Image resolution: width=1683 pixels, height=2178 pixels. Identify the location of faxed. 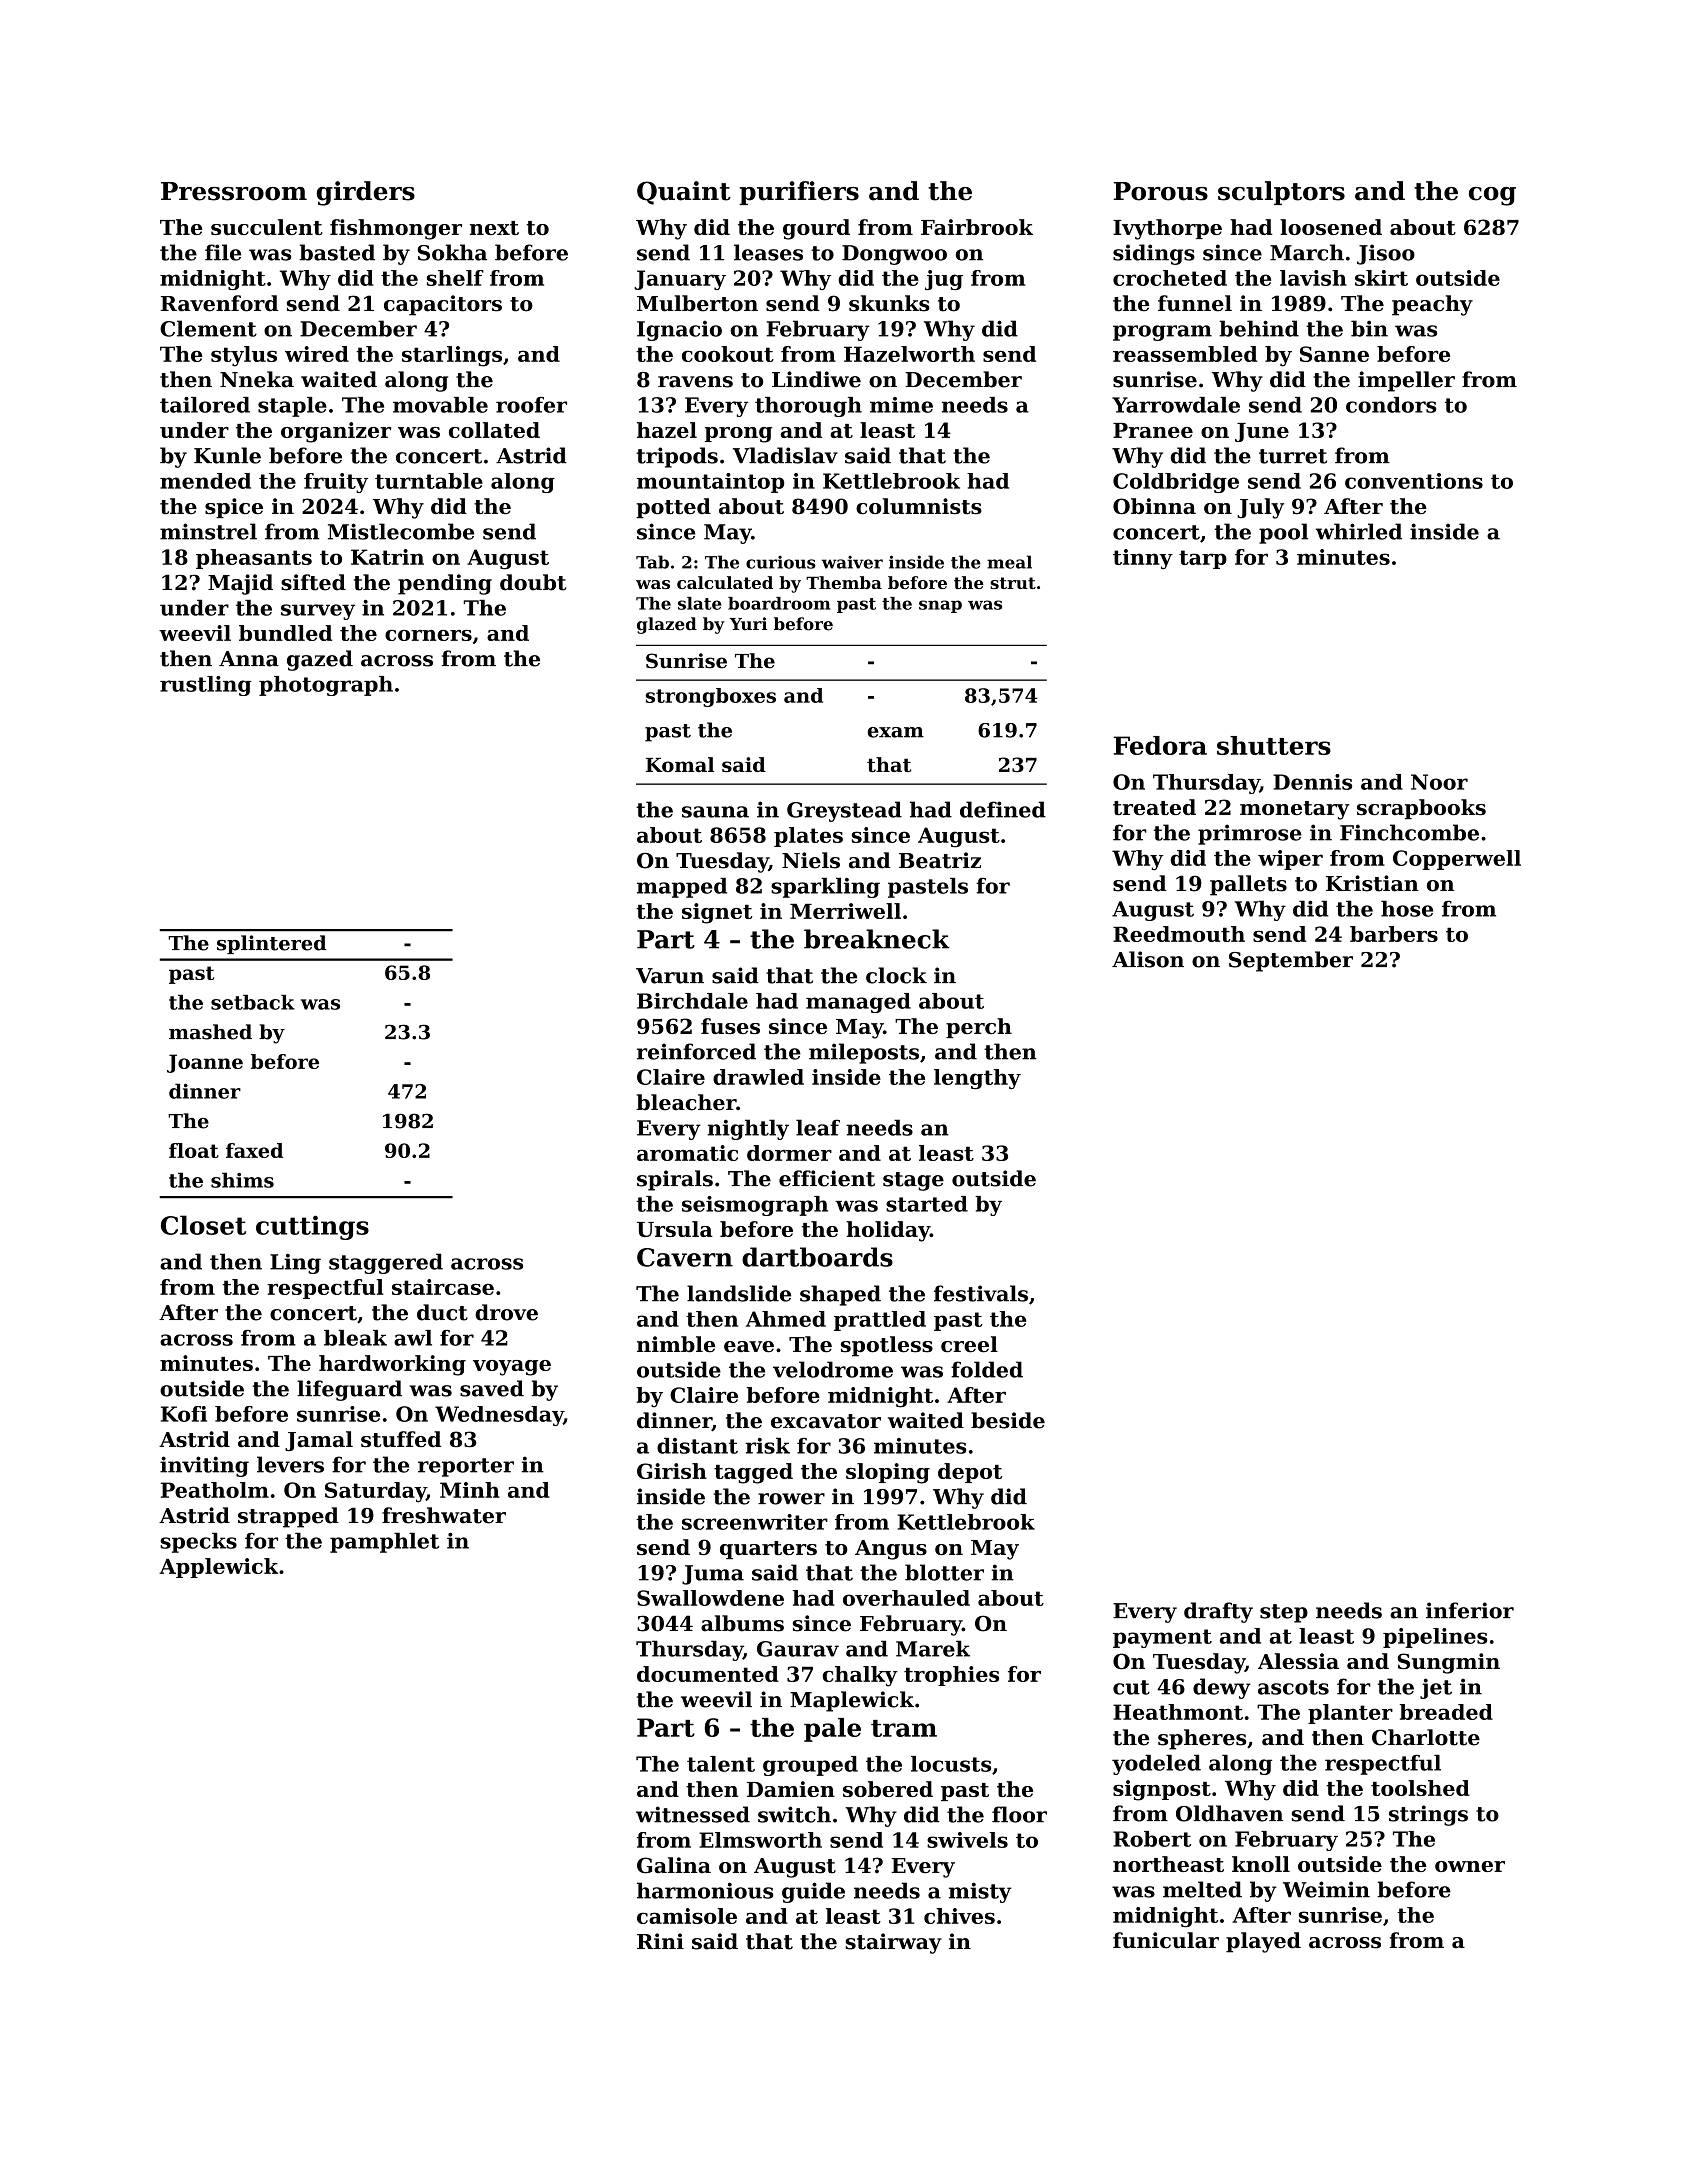
(254, 1150).
